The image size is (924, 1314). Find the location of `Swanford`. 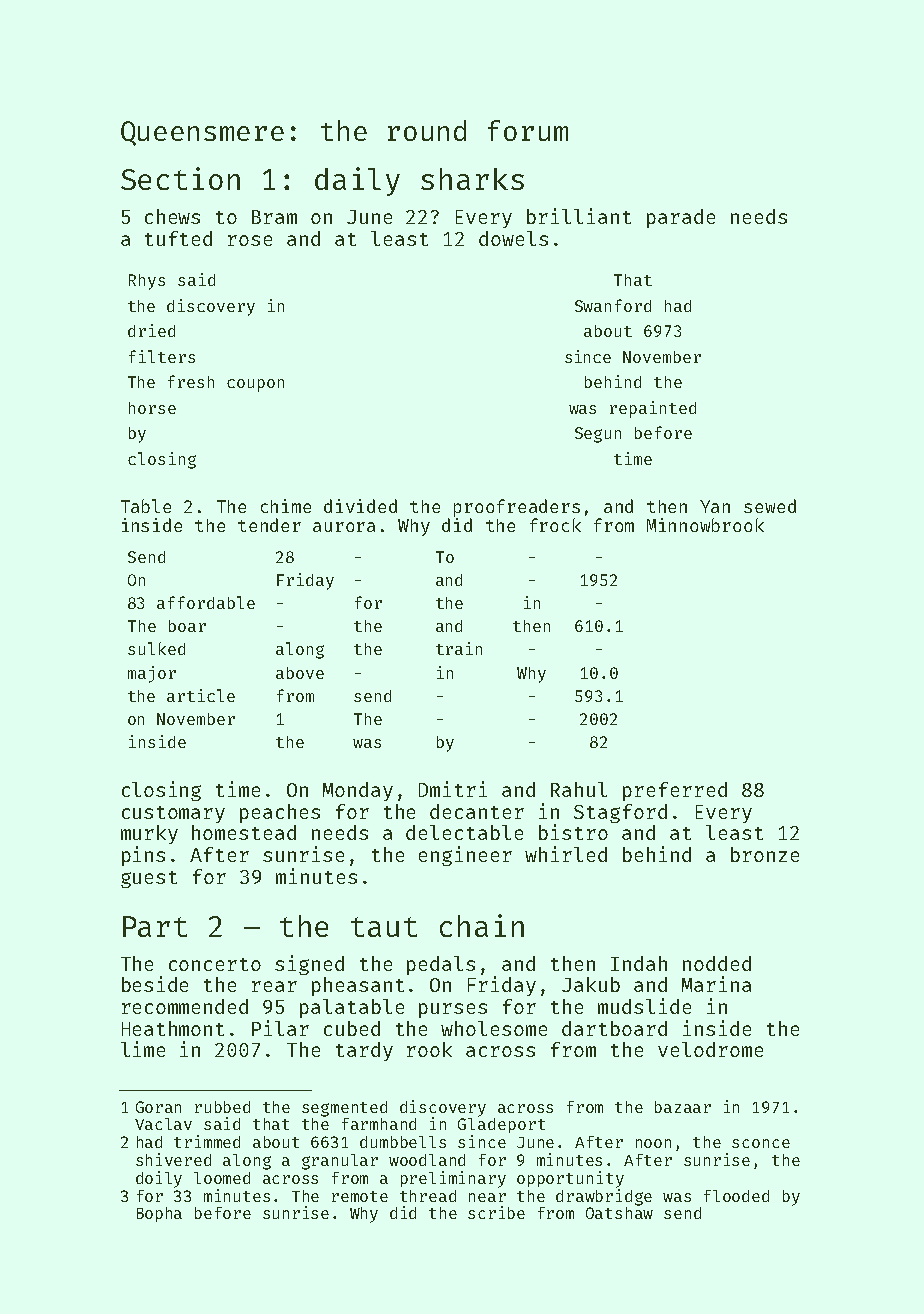

Swanford is located at coordinates (613, 305).
